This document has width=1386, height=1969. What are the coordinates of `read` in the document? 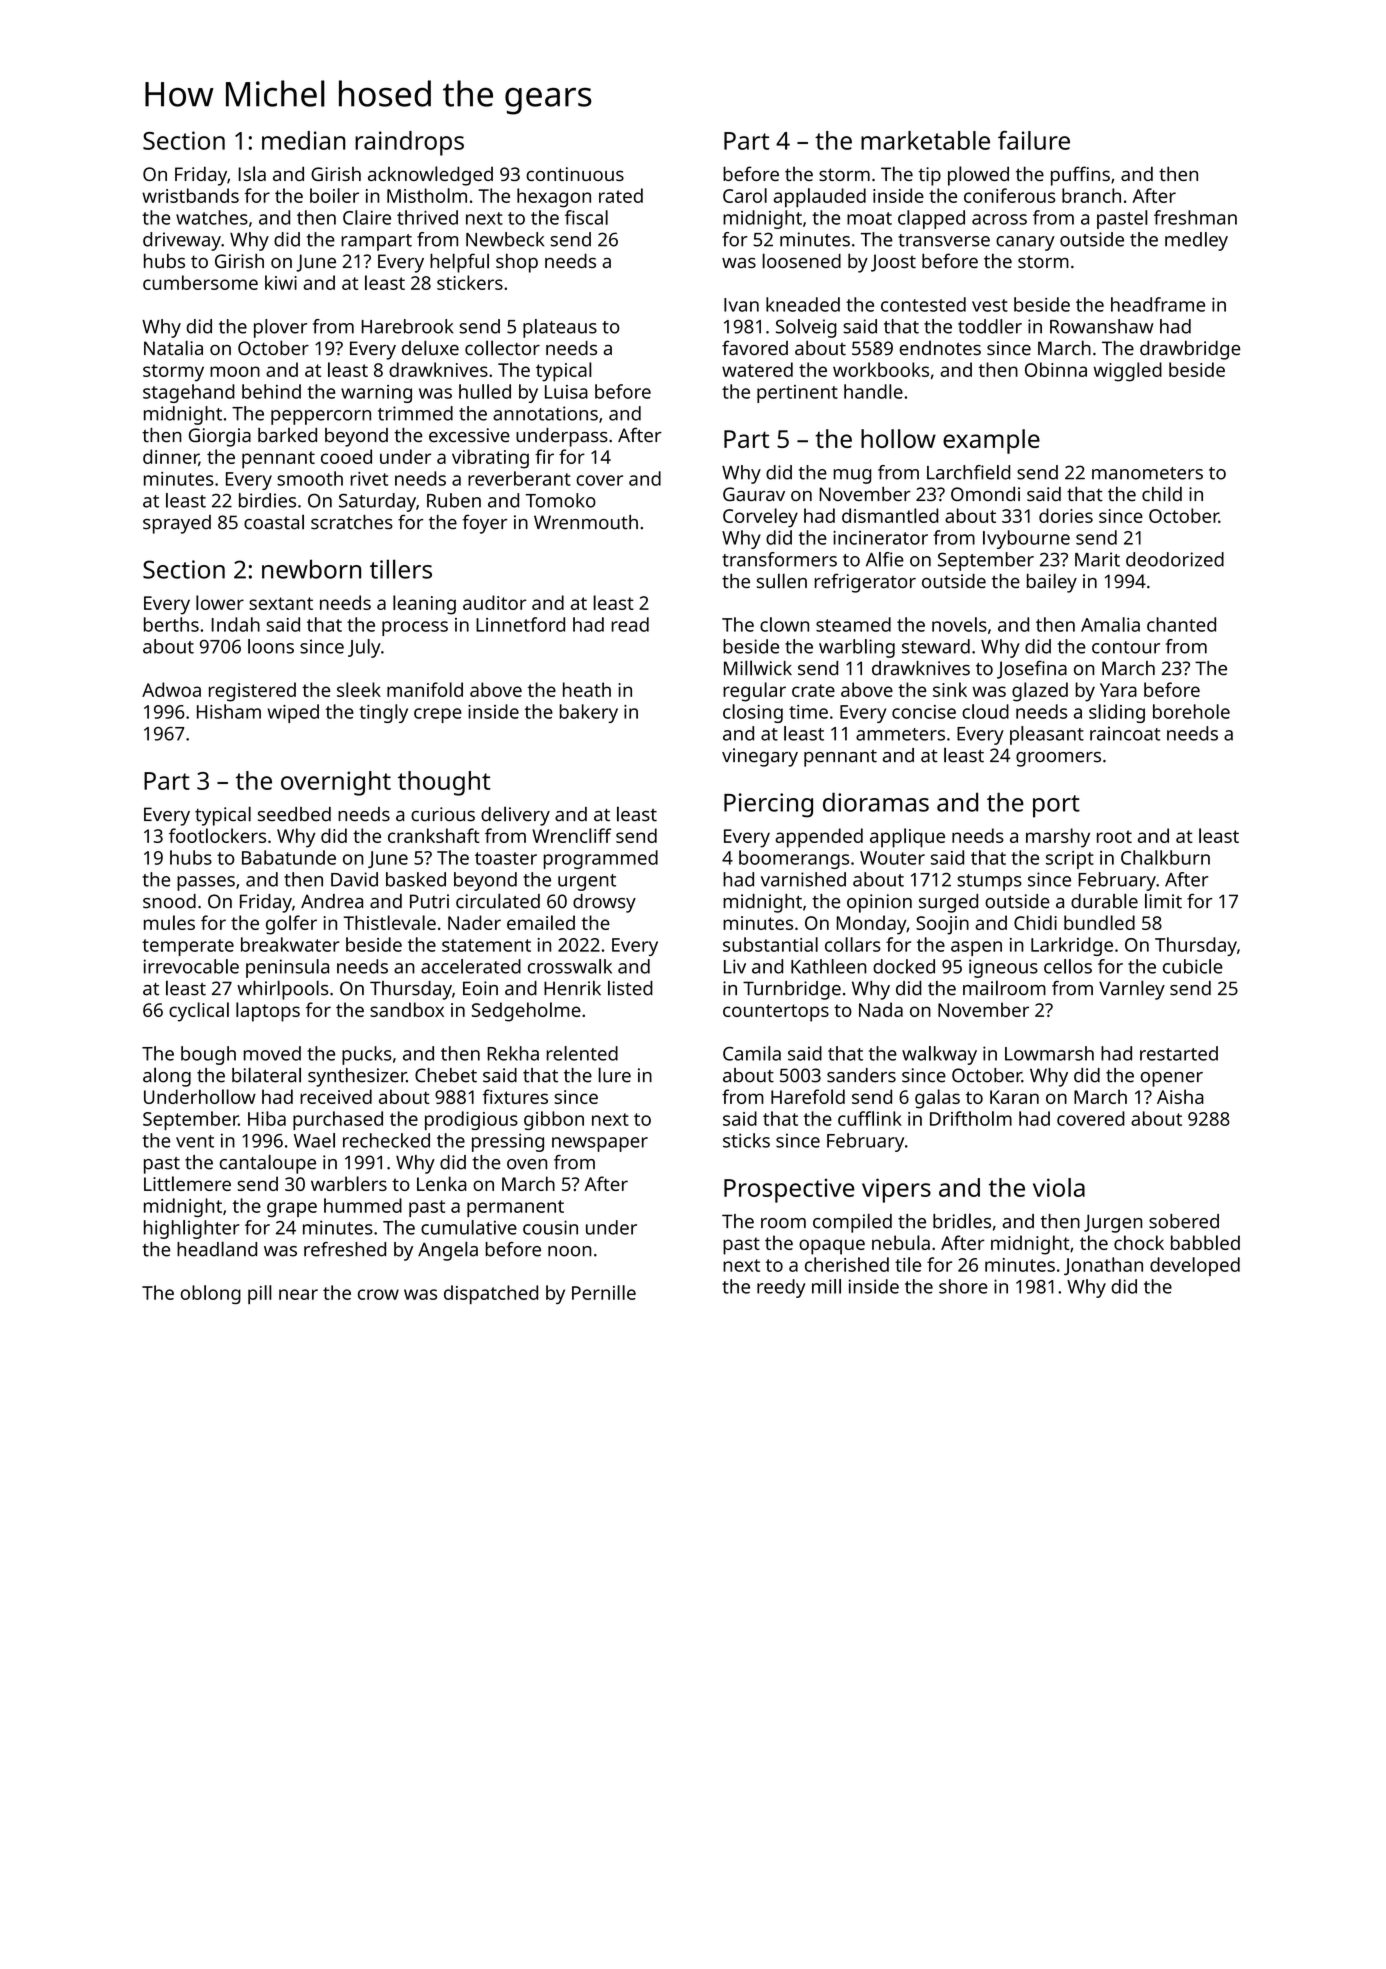 It's located at (630, 624).
